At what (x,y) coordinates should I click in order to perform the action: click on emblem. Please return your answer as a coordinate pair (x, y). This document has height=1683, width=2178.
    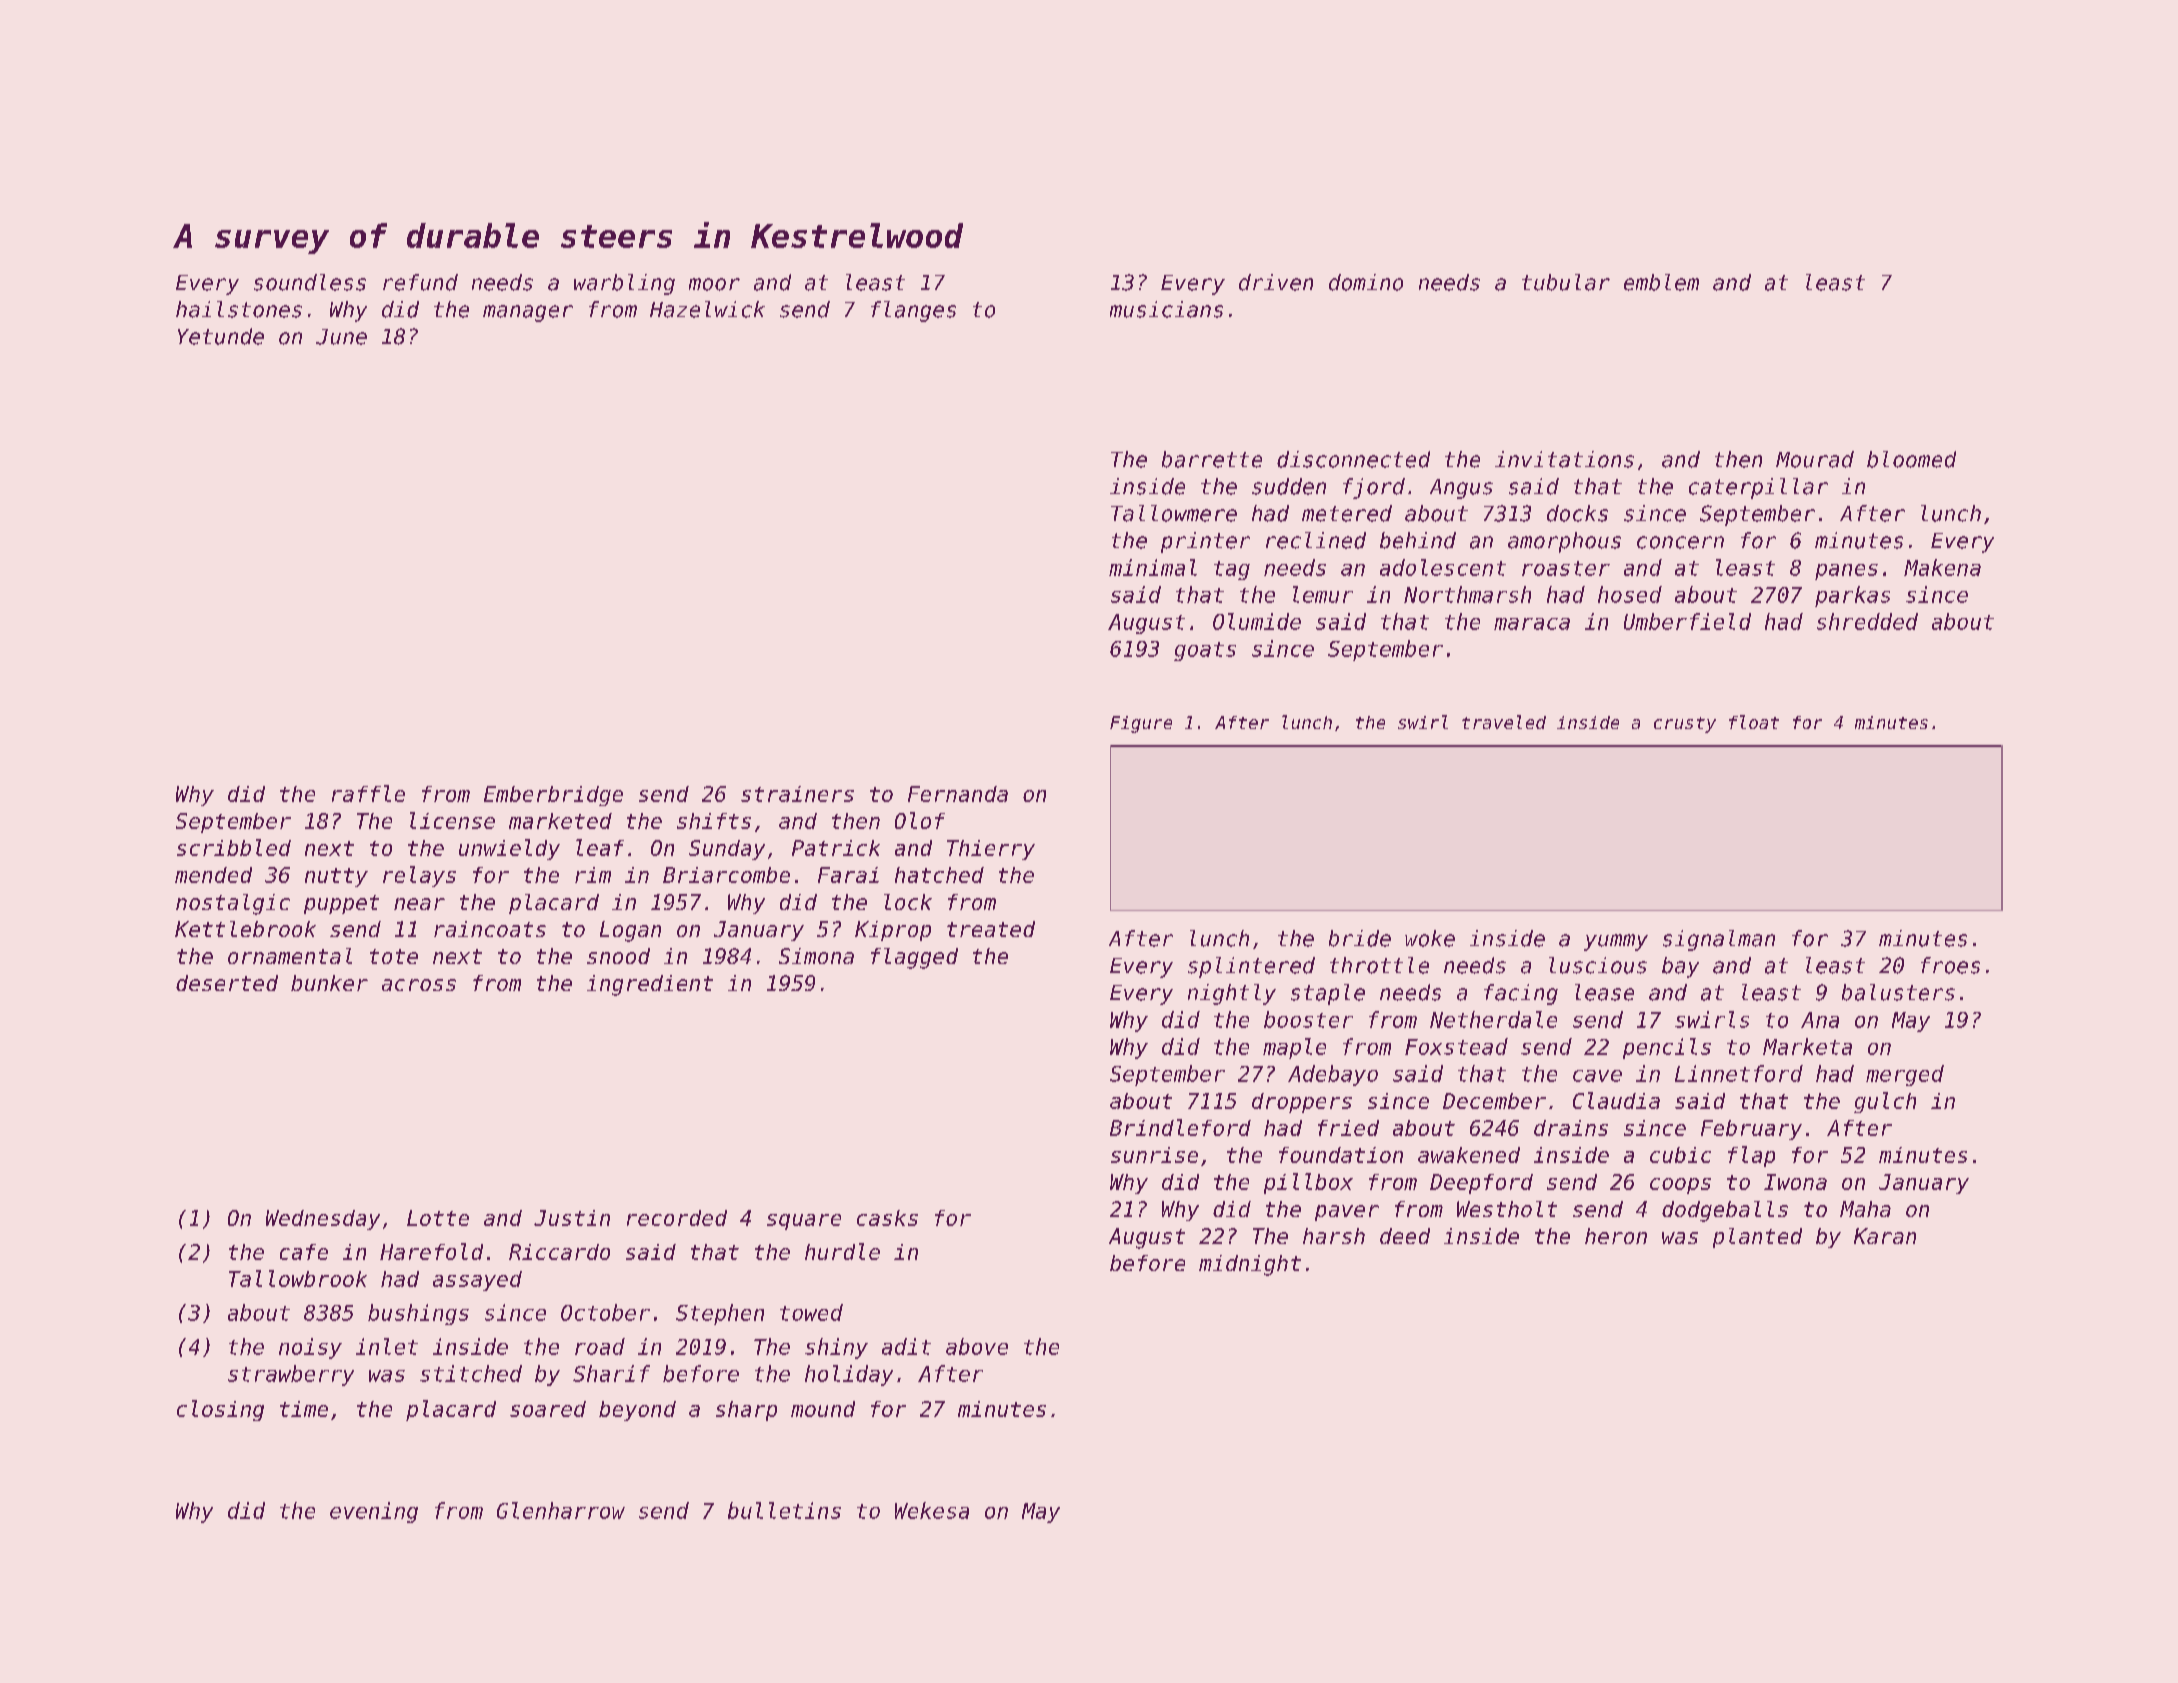
    Looking at the image, I should click on (1661, 282).
